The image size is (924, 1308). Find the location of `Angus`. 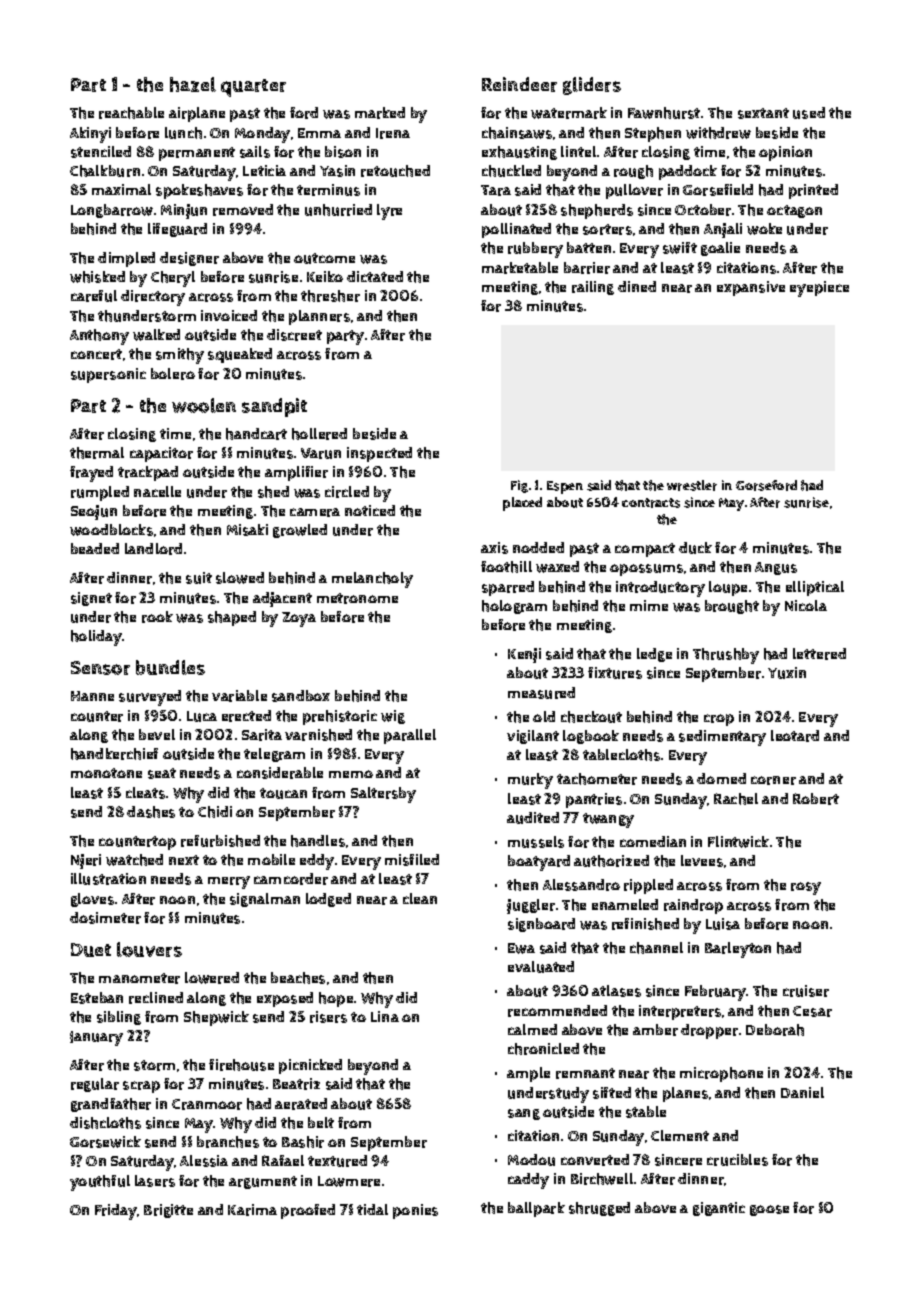

Angus is located at coordinates (776, 568).
